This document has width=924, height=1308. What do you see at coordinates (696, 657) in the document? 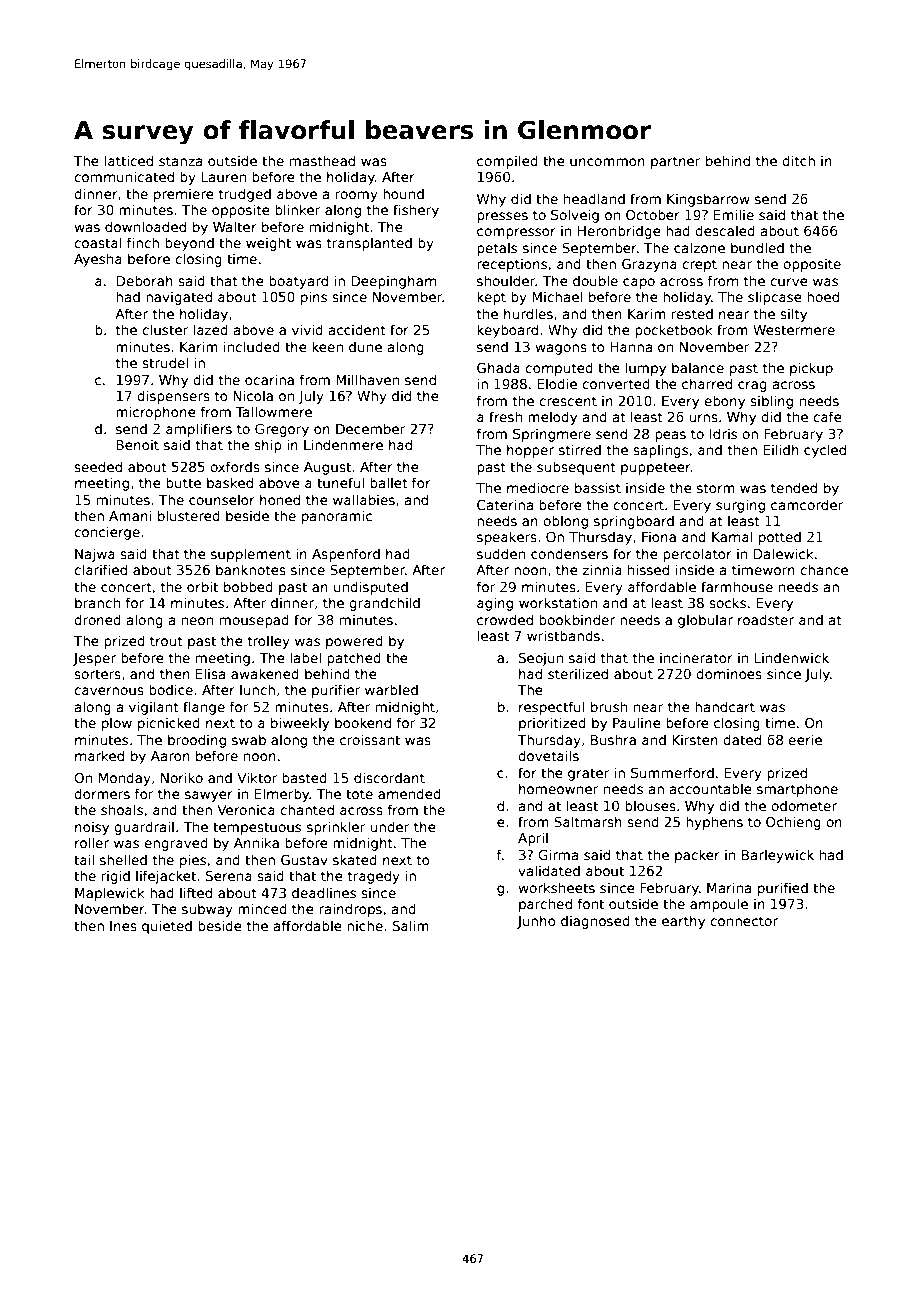
I see `incinerator` at bounding box center [696, 657].
